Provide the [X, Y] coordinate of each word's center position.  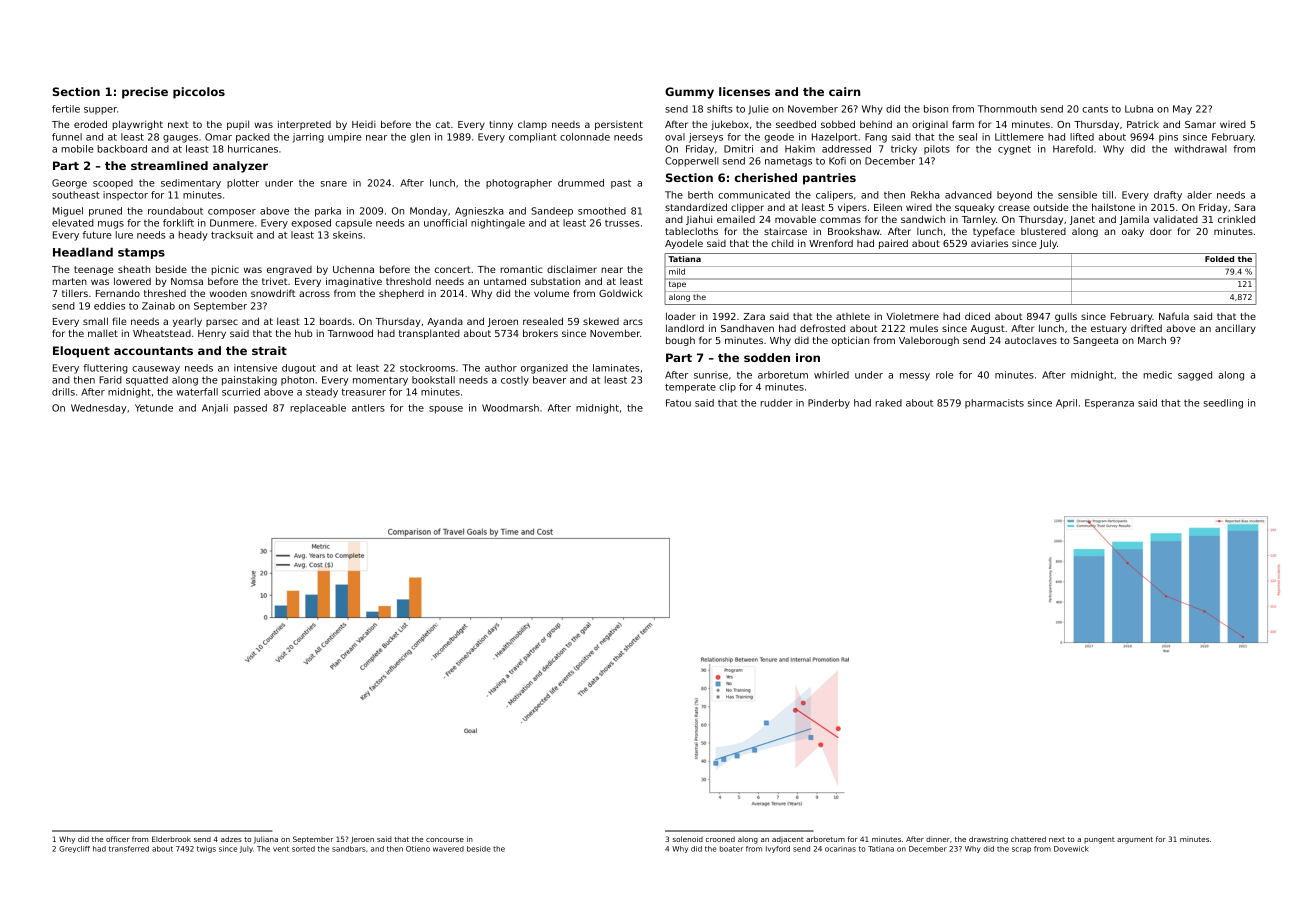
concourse [445, 840]
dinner [938, 839]
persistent [619, 125]
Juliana [266, 840]
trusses [622, 223]
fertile [66, 109]
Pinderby [829, 404]
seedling [1223, 404]
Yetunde [154, 408]
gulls [1066, 317]
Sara [1244, 207]
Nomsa [187, 281]
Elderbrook [171, 839]
